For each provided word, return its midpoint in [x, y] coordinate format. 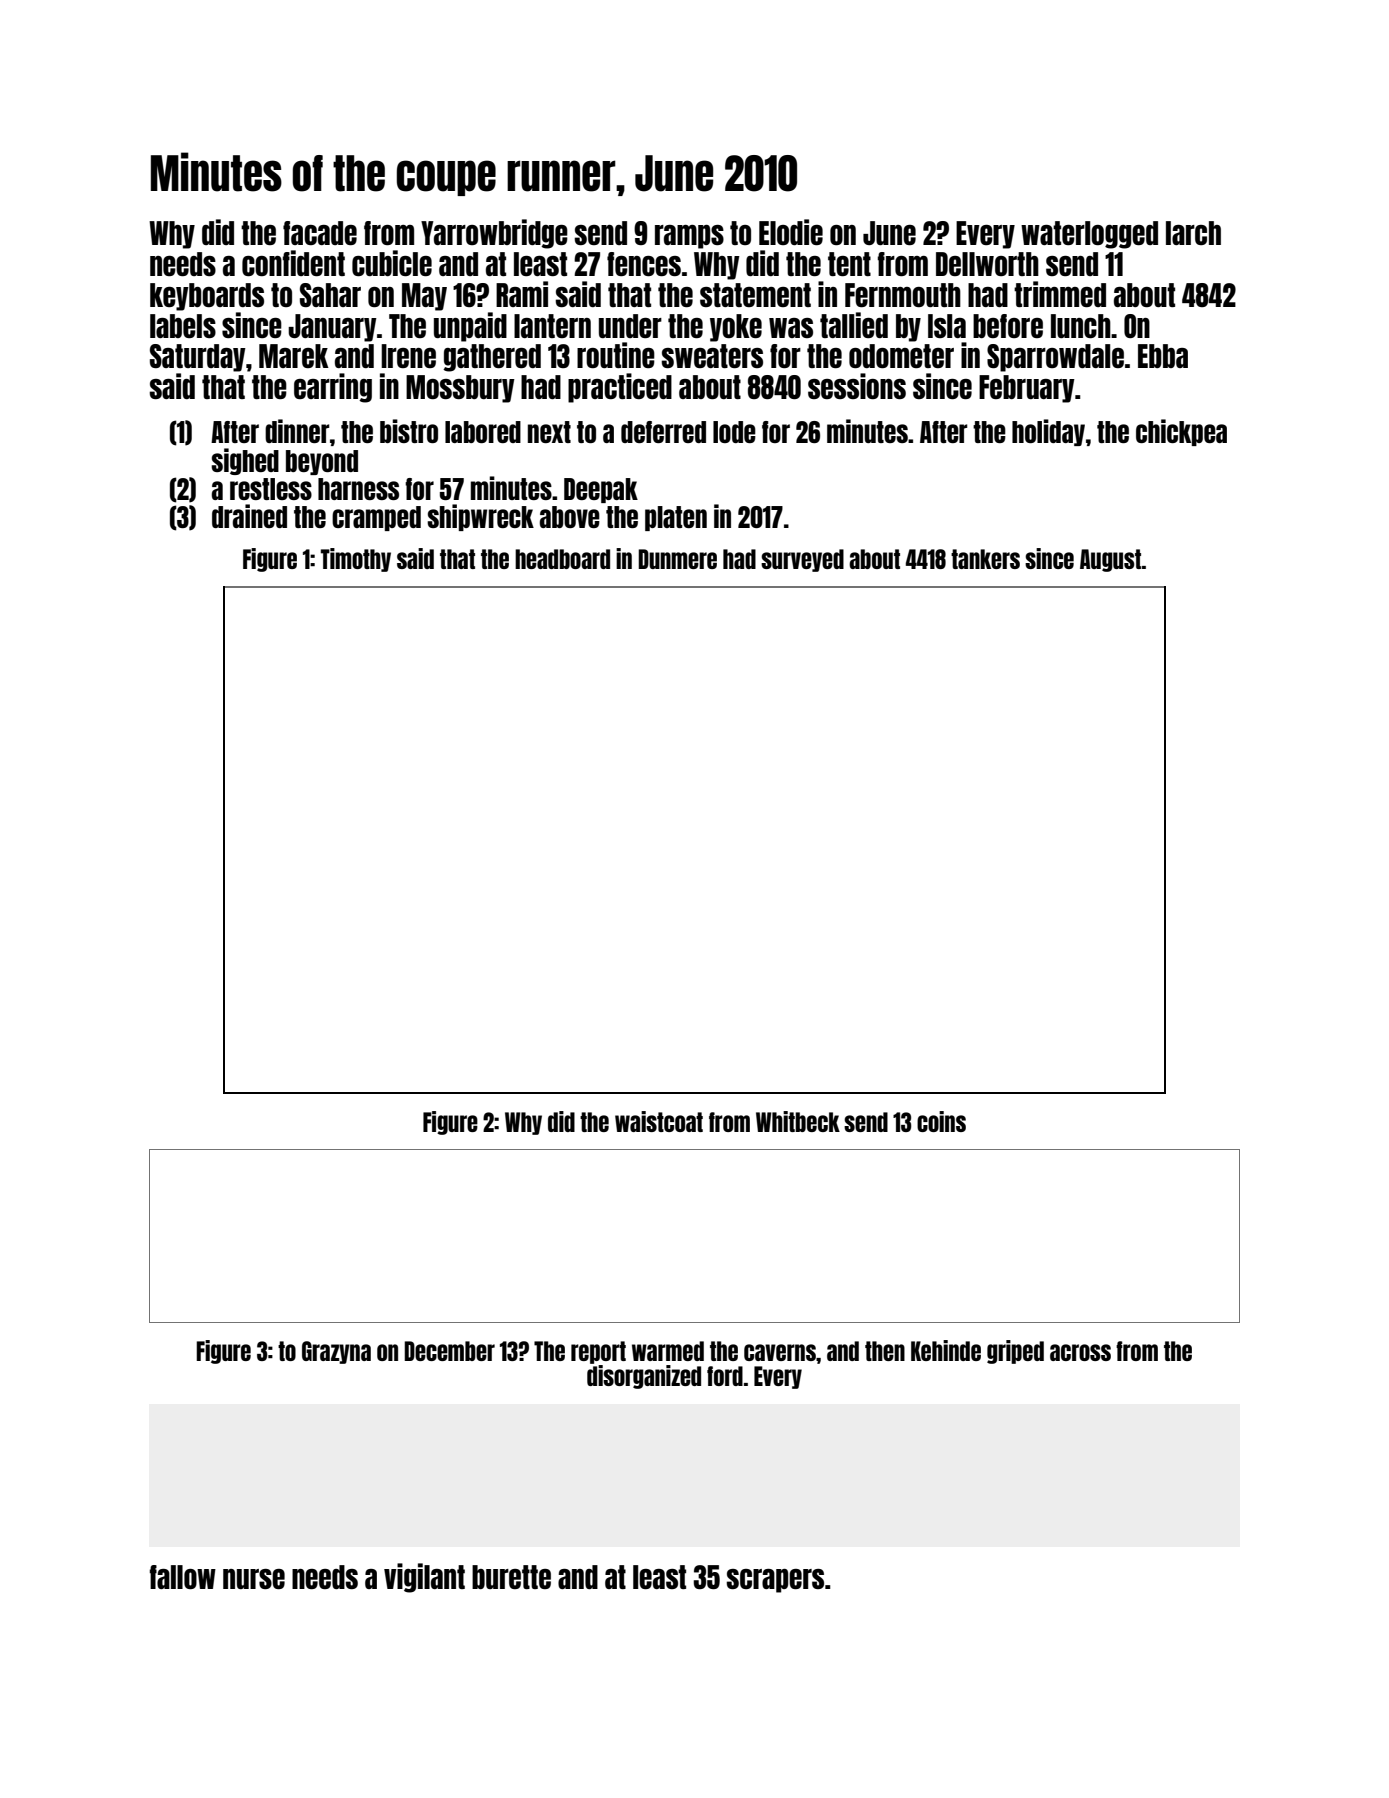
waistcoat [659, 1121]
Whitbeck [798, 1121]
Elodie [791, 232]
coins [941, 1121]
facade [320, 233]
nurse [254, 1579]
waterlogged [1089, 235]
